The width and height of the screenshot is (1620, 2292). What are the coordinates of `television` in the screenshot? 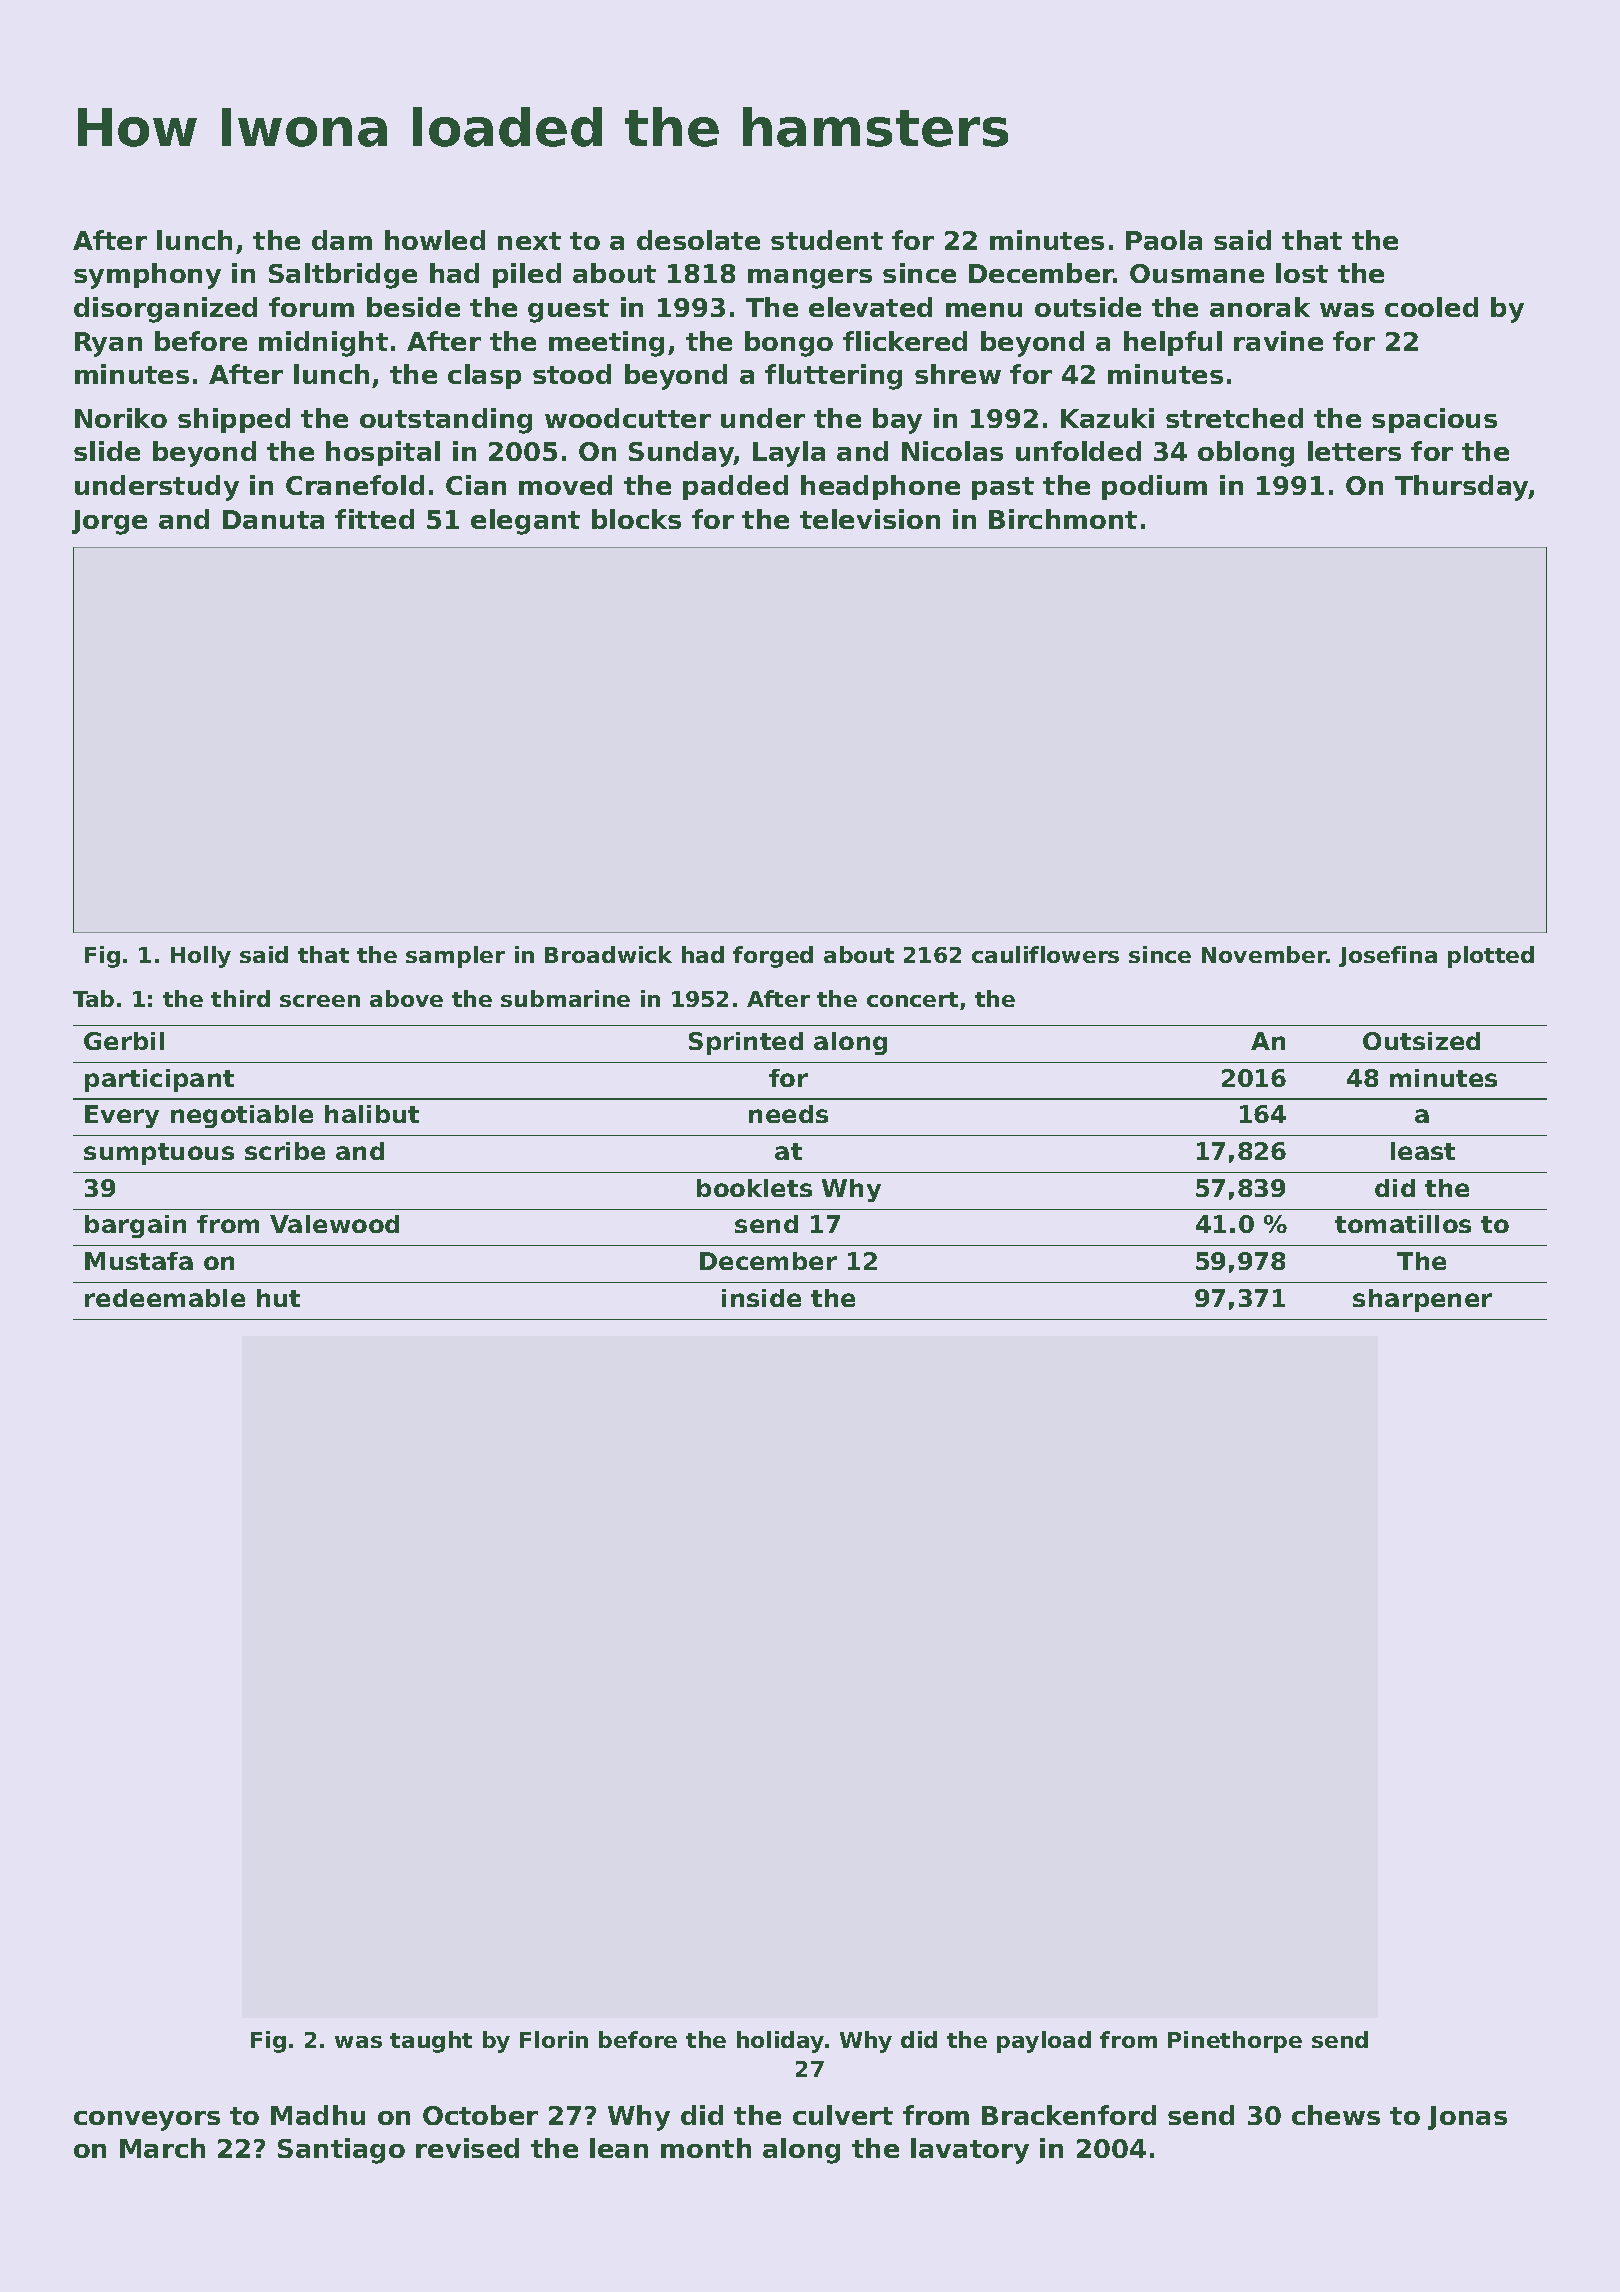 It's located at (870, 519).
